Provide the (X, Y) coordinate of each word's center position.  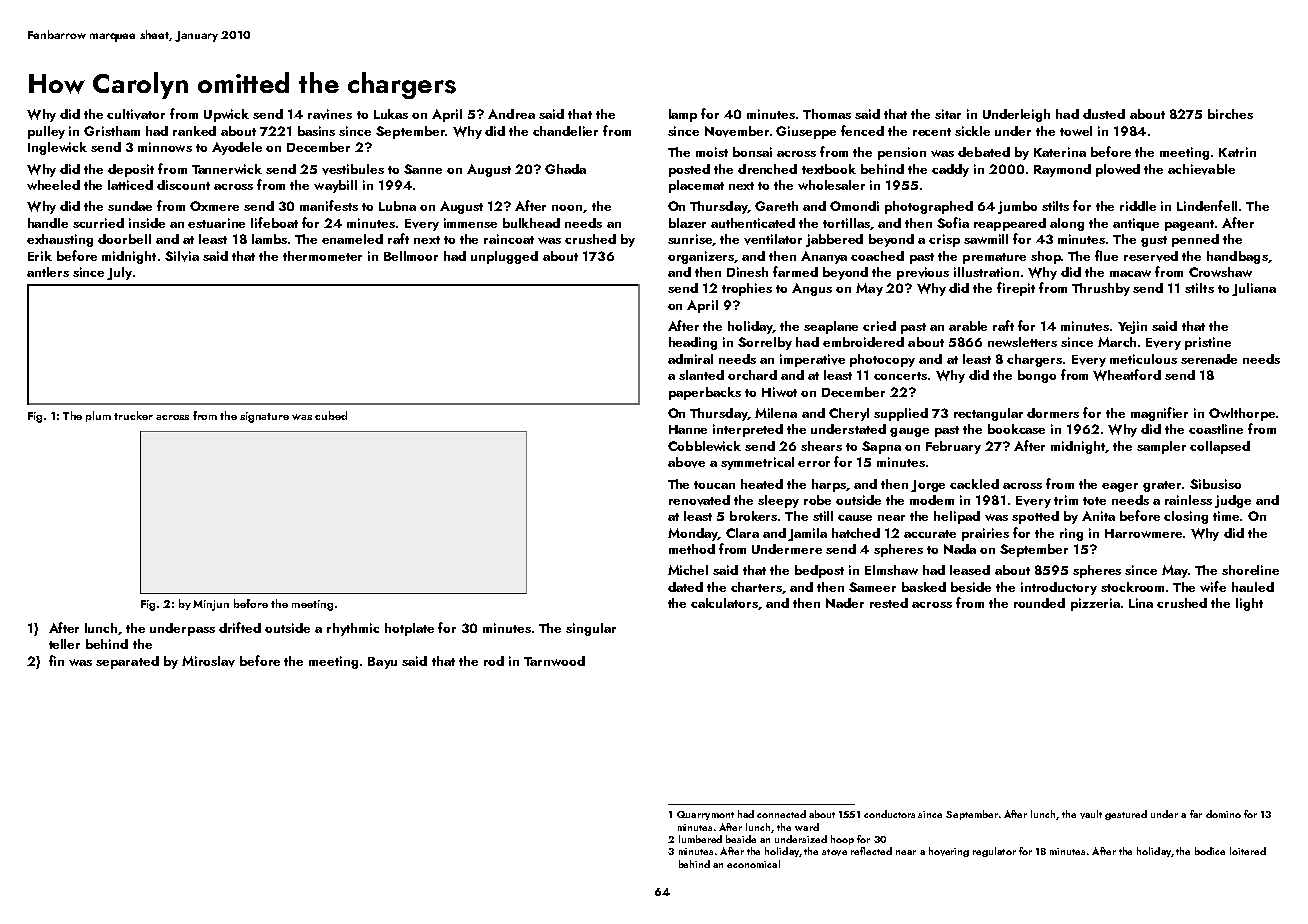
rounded (1039, 603)
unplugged (504, 257)
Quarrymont (705, 815)
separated (127, 662)
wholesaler (831, 185)
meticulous (1143, 359)
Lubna (397, 206)
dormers (1053, 413)
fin (56, 660)
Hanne (688, 429)
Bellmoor (411, 256)
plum (98, 416)
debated (984, 152)
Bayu (382, 663)
